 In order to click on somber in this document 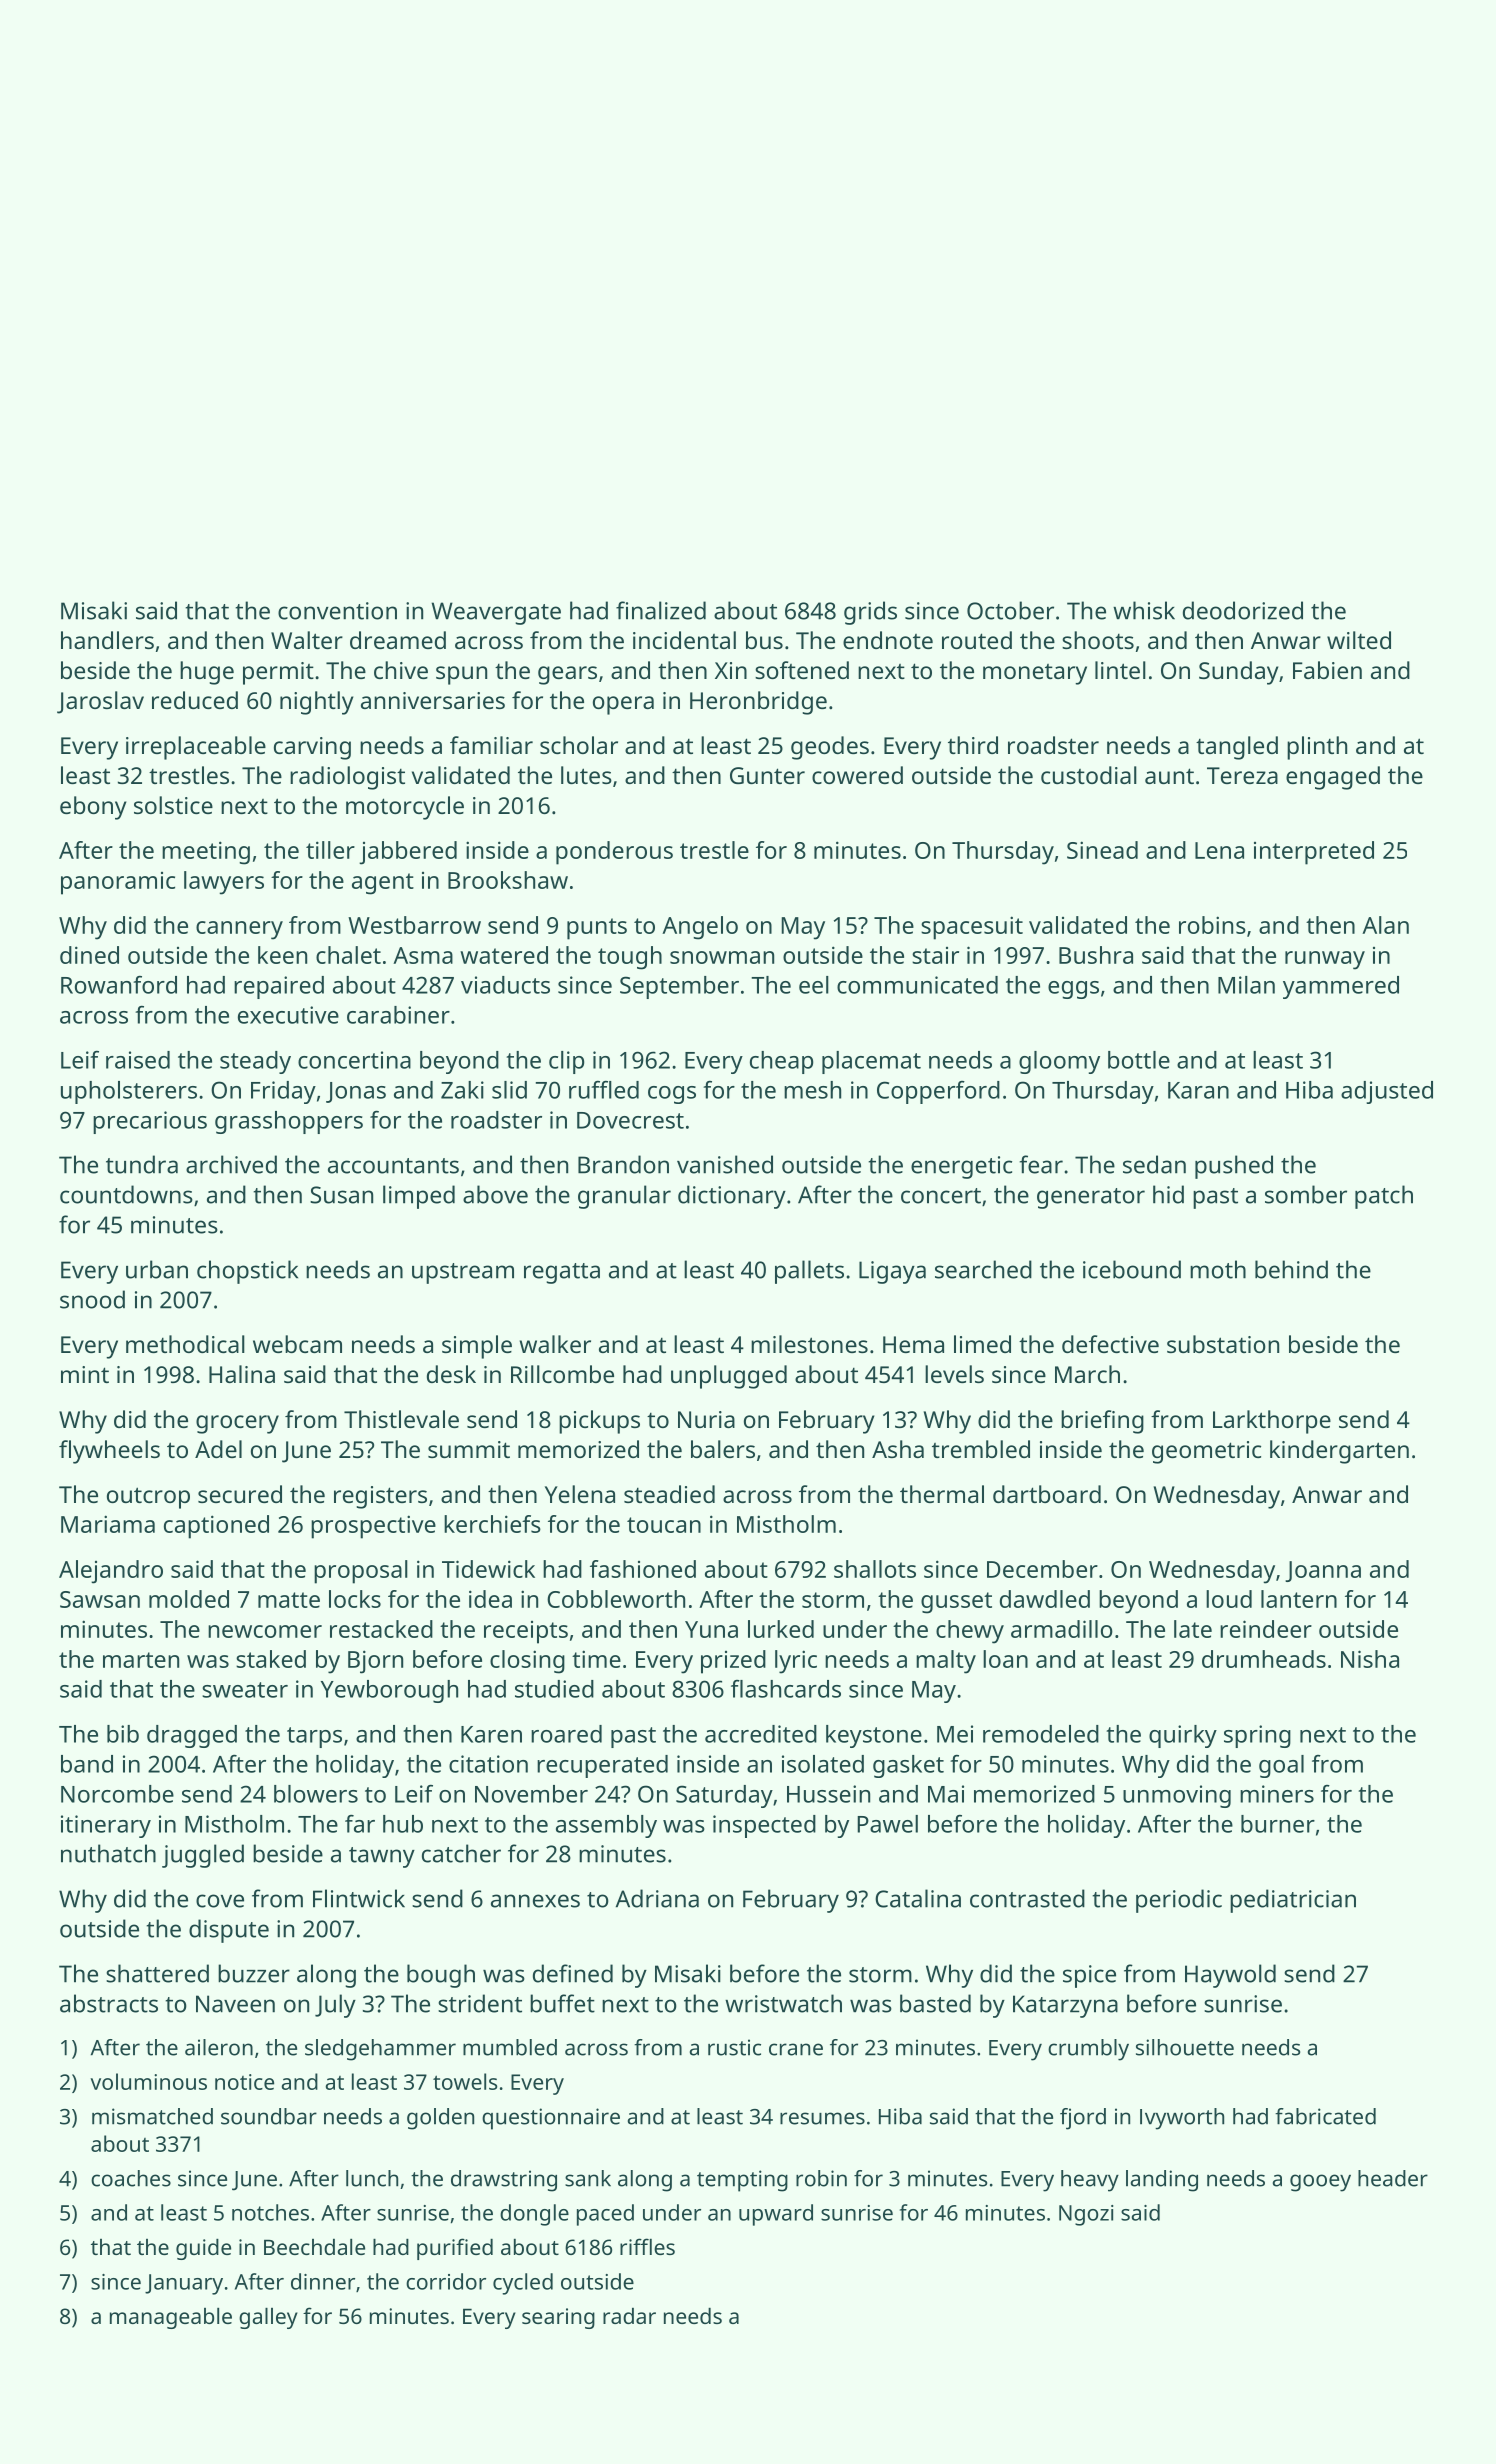, I will do `click(1306, 1194)`.
